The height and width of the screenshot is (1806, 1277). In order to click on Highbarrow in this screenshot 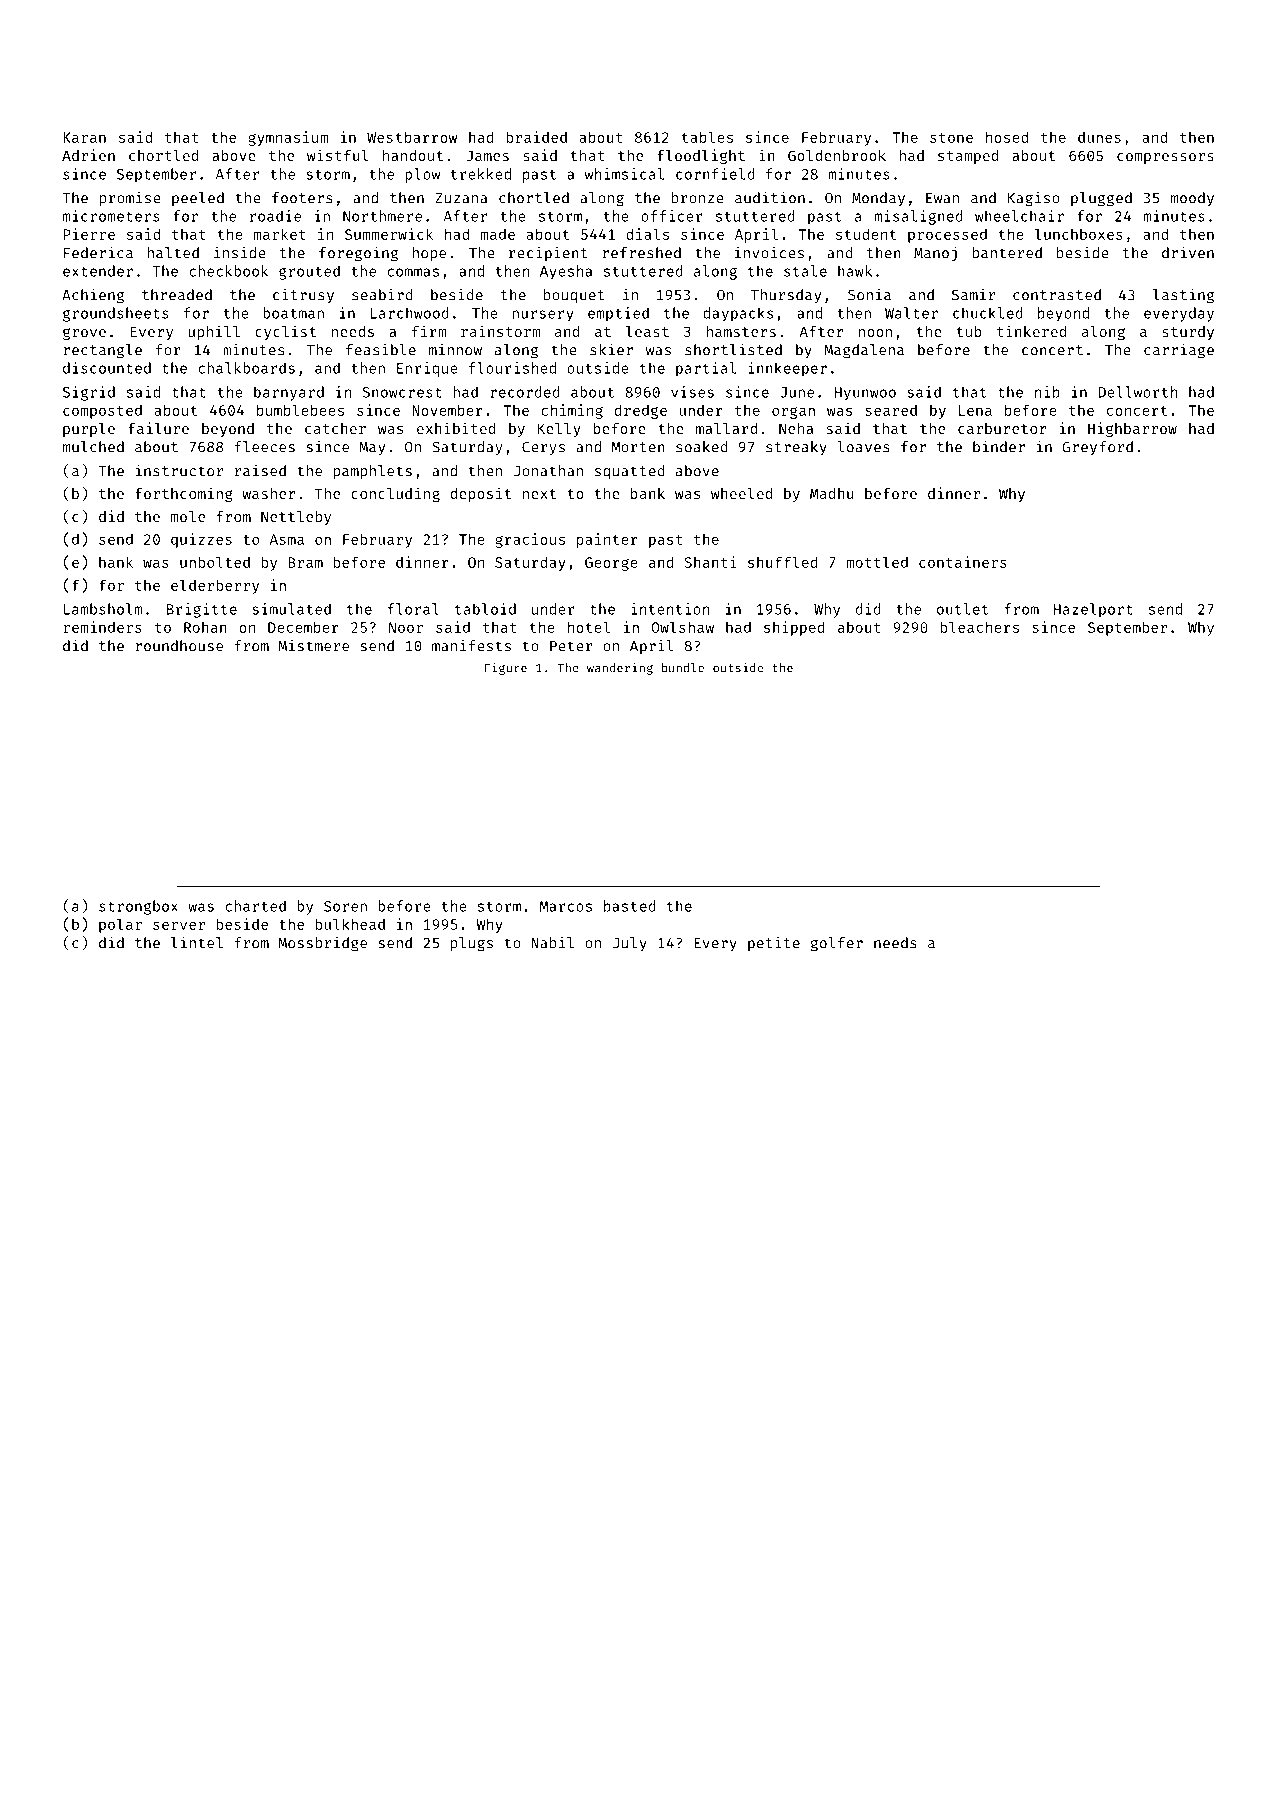, I will do `click(1132, 429)`.
